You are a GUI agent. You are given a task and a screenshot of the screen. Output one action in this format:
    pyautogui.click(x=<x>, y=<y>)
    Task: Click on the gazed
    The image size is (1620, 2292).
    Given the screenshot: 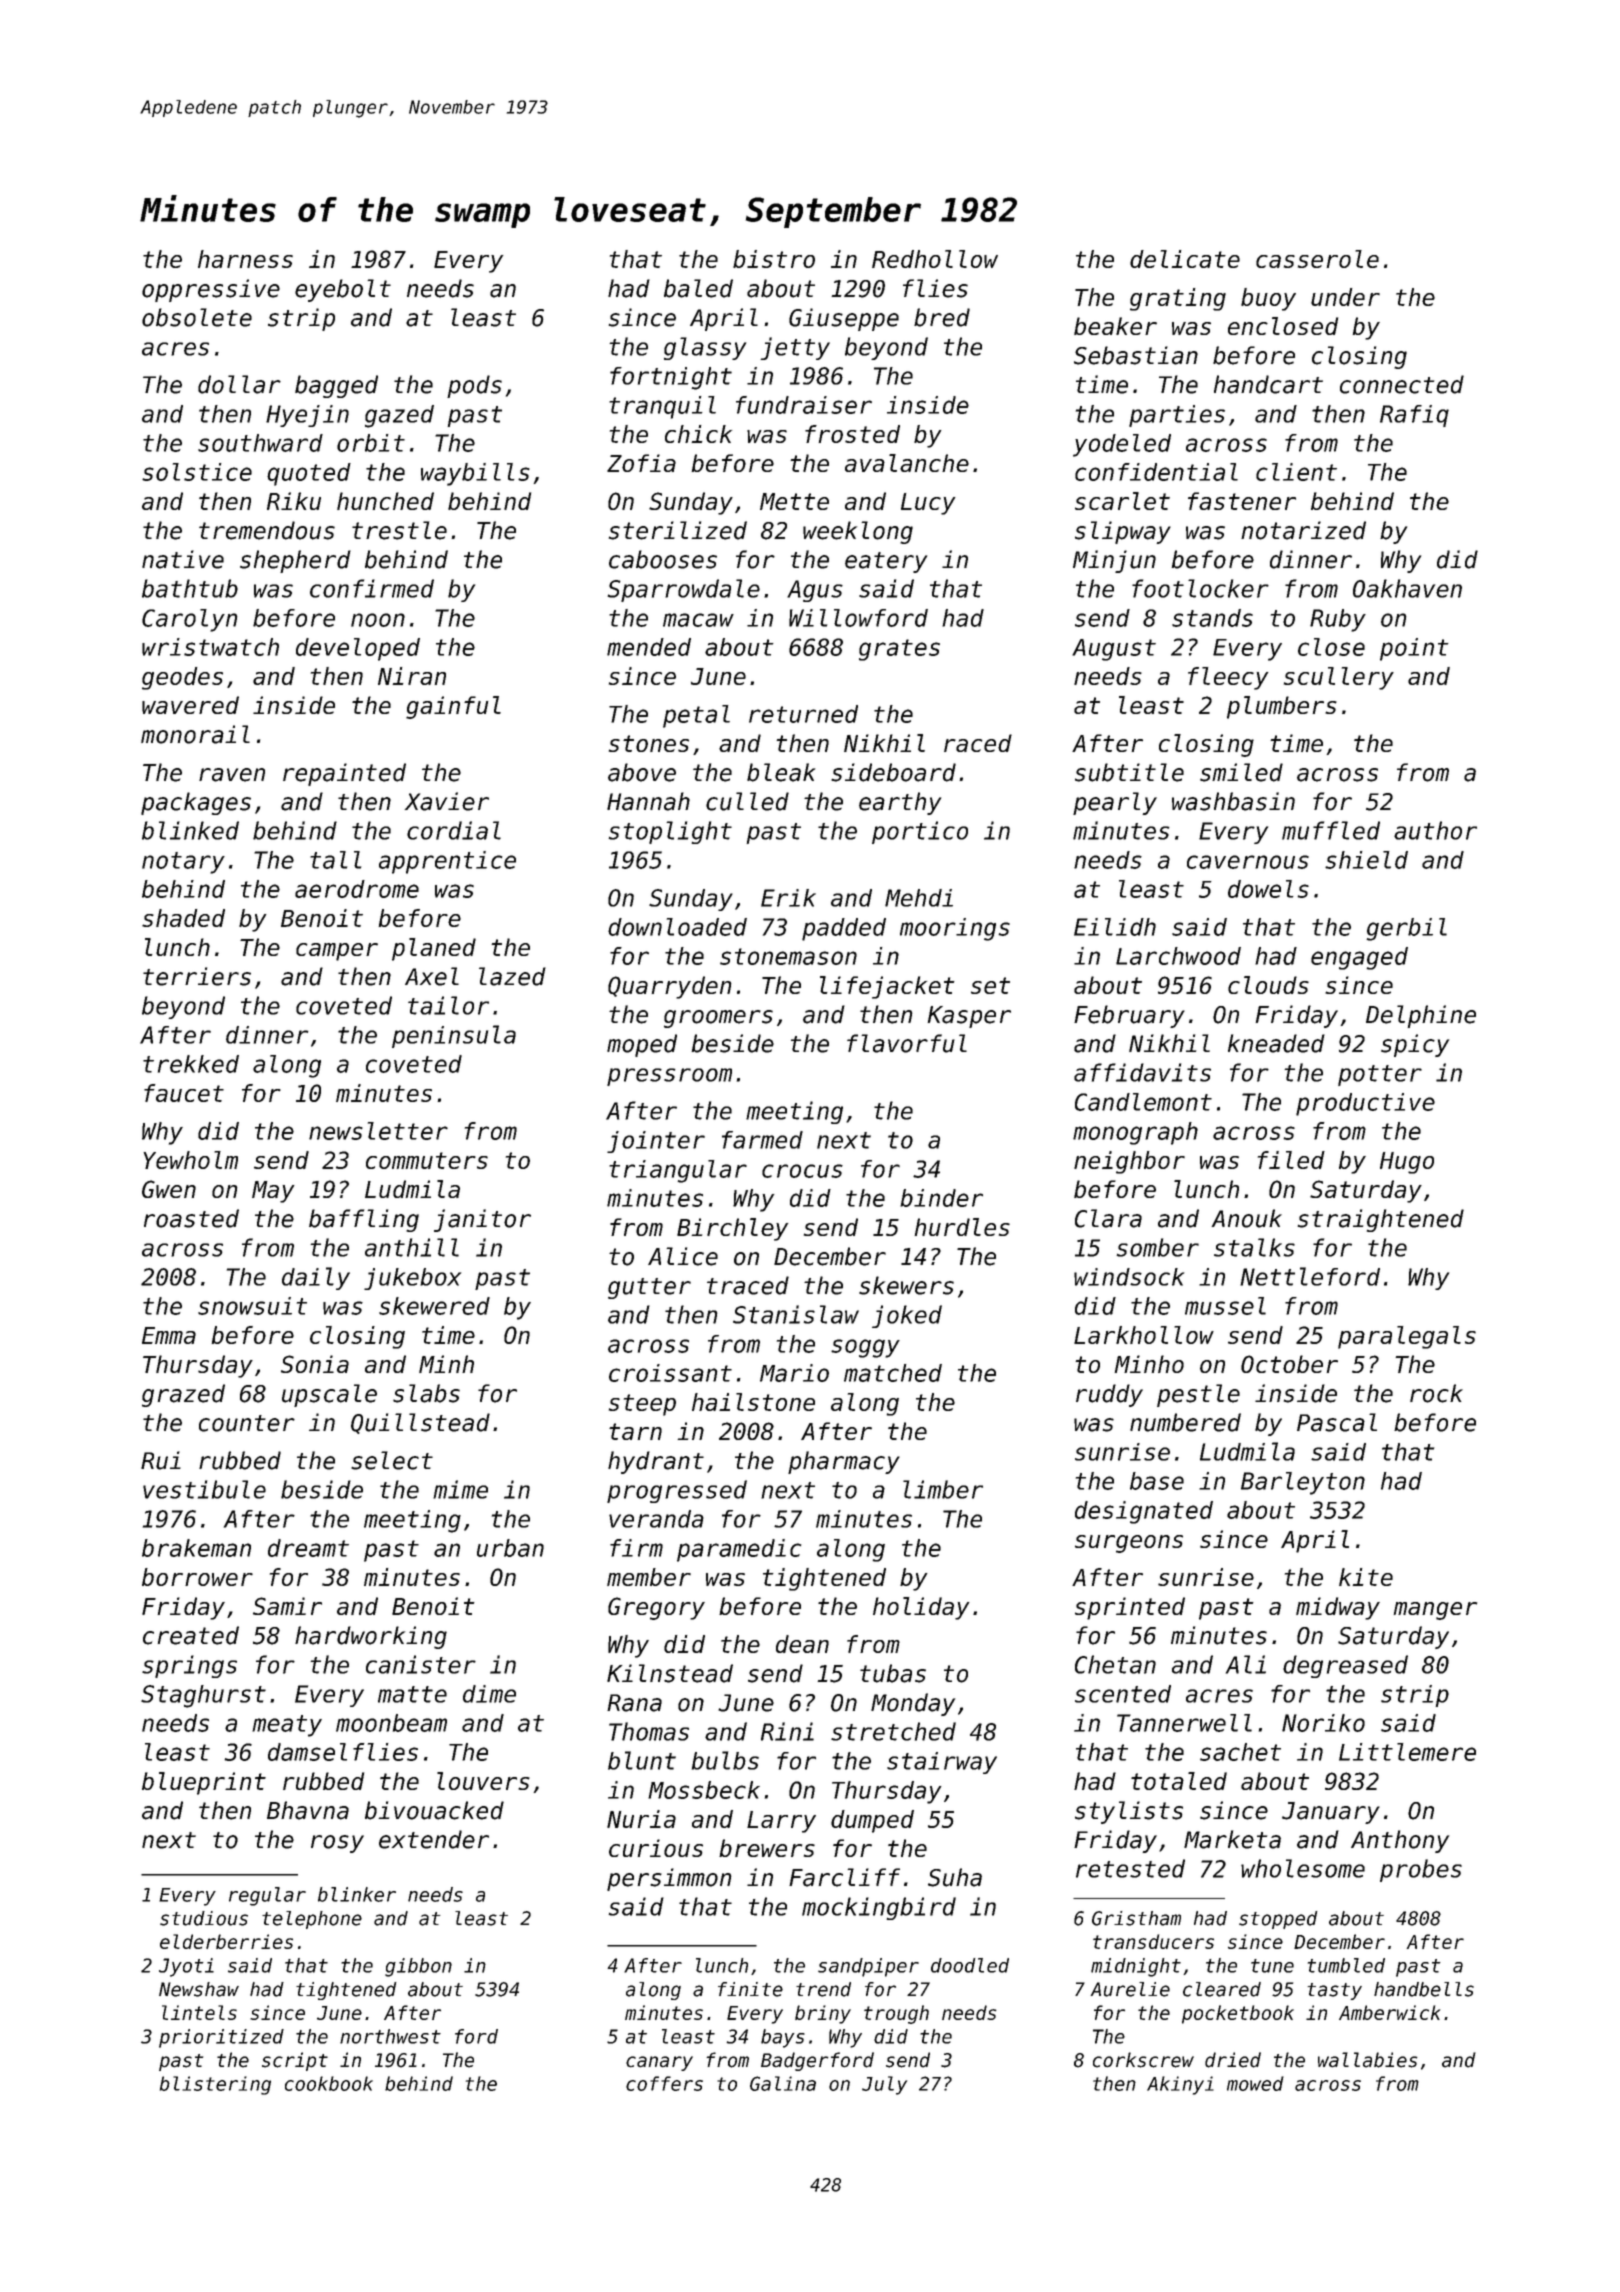 What is the action you would take?
    pyautogui.click(x=399, y=416)
